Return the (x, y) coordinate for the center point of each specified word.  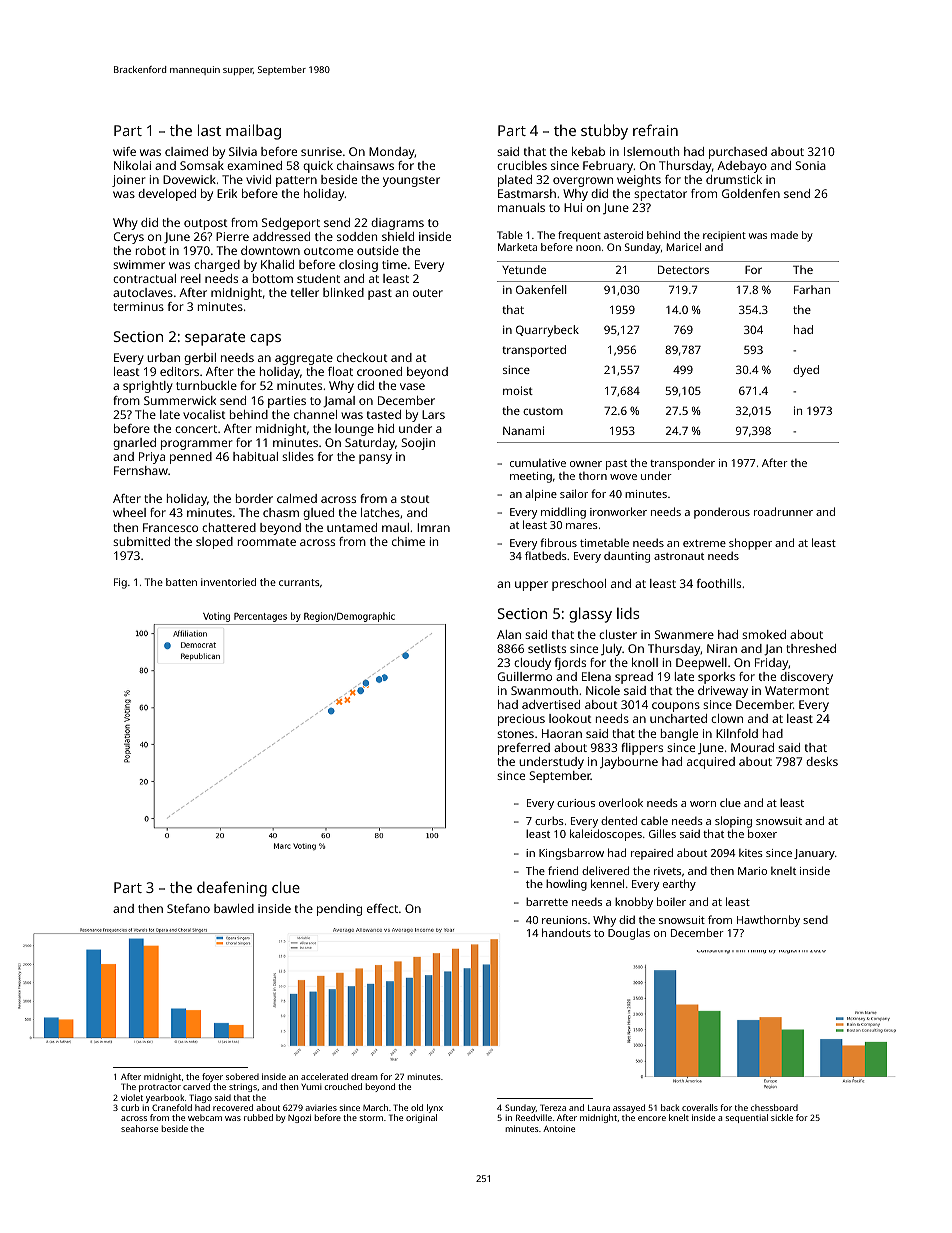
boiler (671, 901)
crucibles (522, 165)
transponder (682, 464)
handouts (566, 932)
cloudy (532, 664)
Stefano (188, 908)
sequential (747, 1118)
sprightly (148, 387)
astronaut (679, 556)
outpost (206, 224)
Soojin (418, 444)
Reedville (534, 1117)
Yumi (311, 1087)
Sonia (810, 165)
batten (181, 582)
